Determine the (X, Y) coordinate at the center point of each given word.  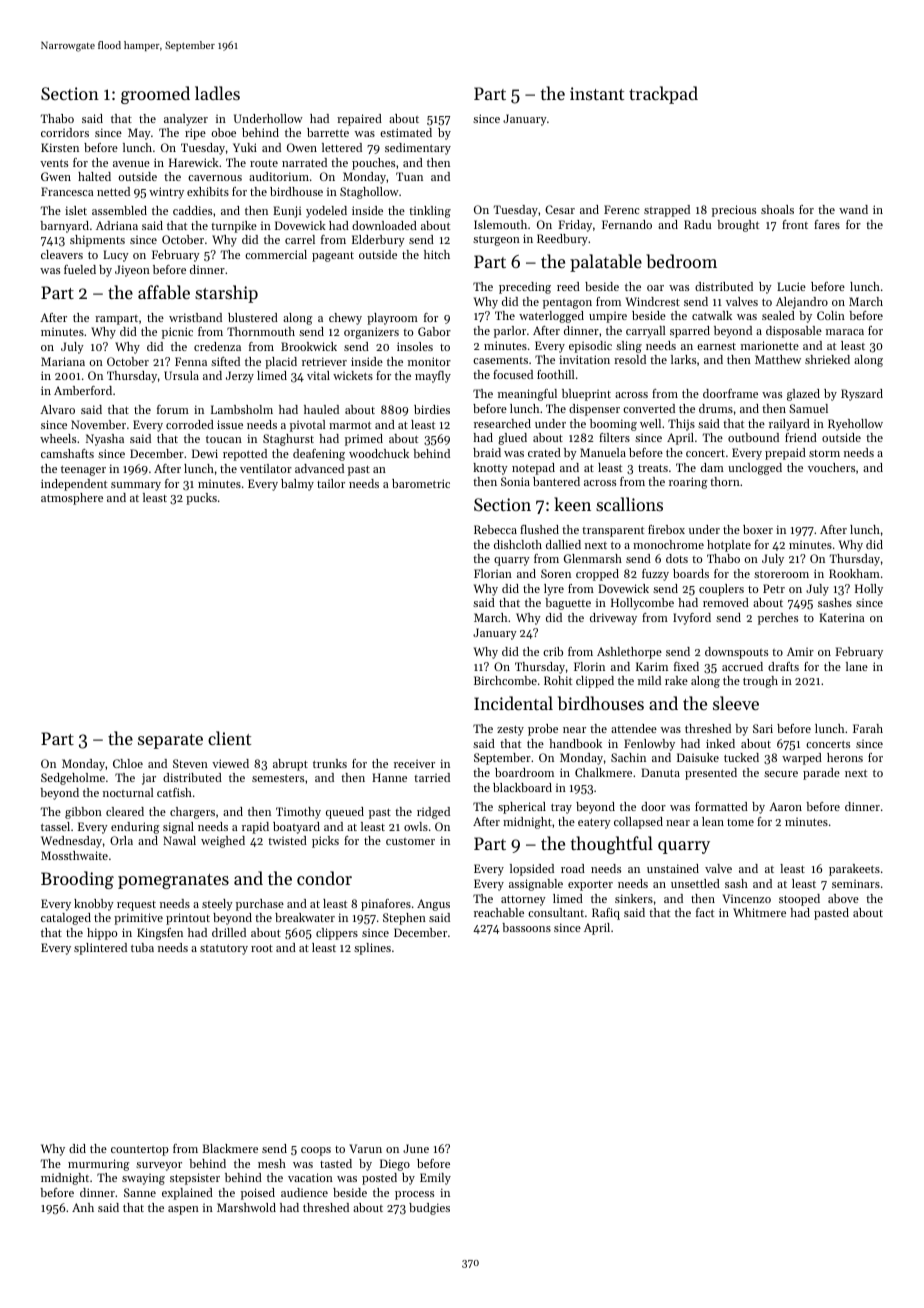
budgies (429, 1209)
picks (325, 842)
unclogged (755, 469)
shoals (777, 209)
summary (136, 486)
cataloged (66, 919)
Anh (83, 1207)
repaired (359, 120)
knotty (490, 469)
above (843, 898)
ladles (217, 93)
